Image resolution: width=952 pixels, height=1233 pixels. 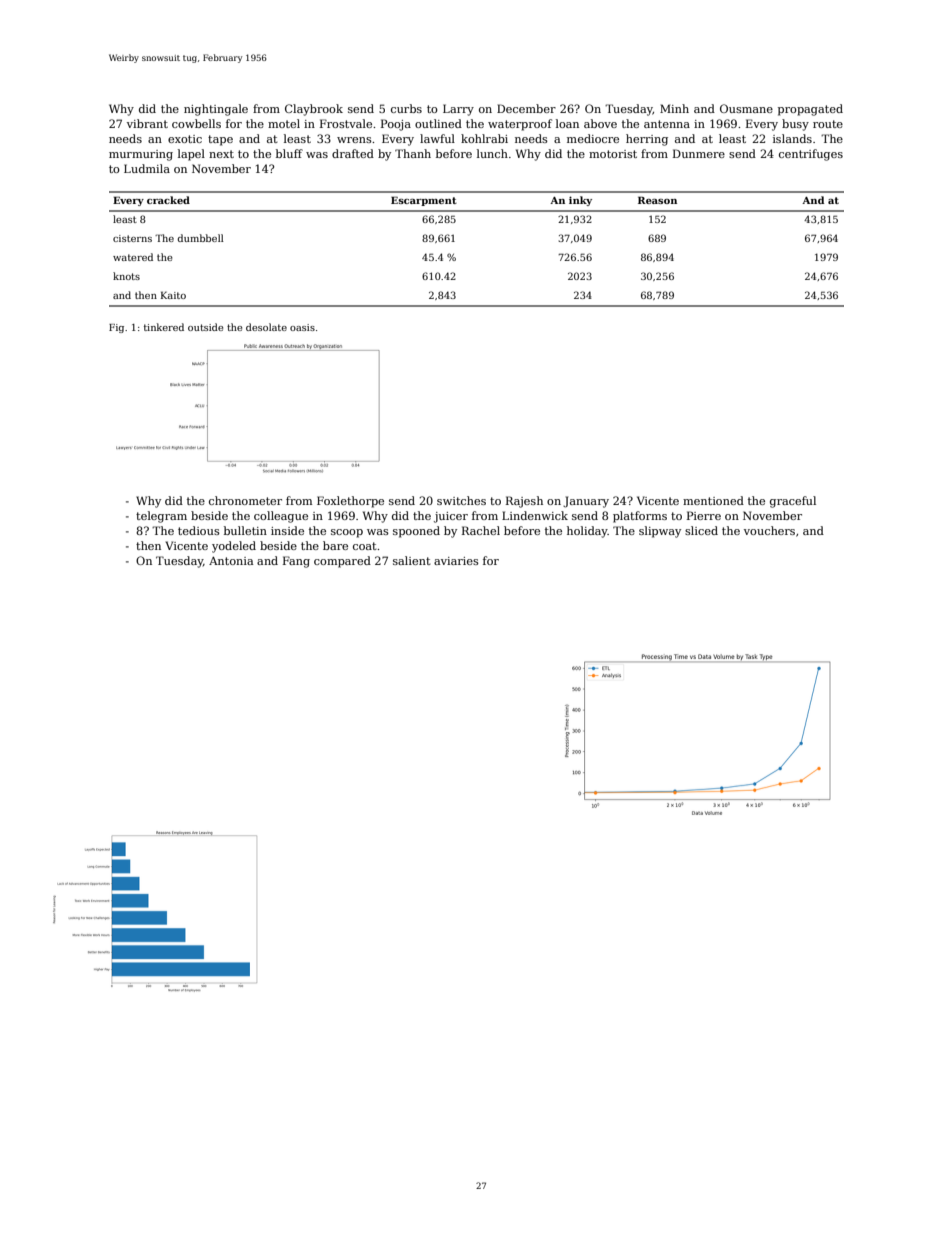 What do you see at coordinates (302, 327) in the page?
I see `oasis` at bounding box center [302, 327].
